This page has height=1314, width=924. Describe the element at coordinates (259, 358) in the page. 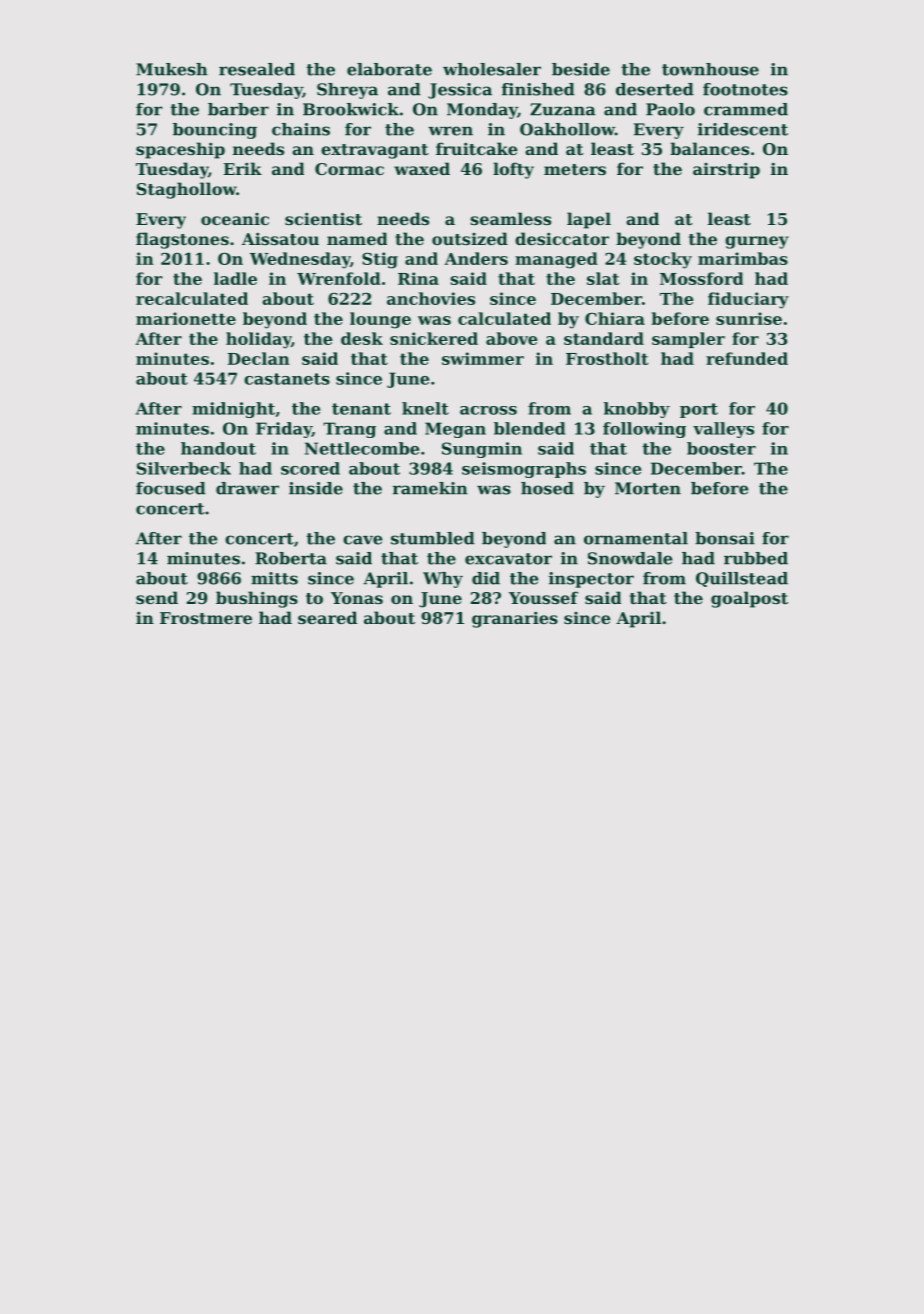

I see `Declan` at that location.
